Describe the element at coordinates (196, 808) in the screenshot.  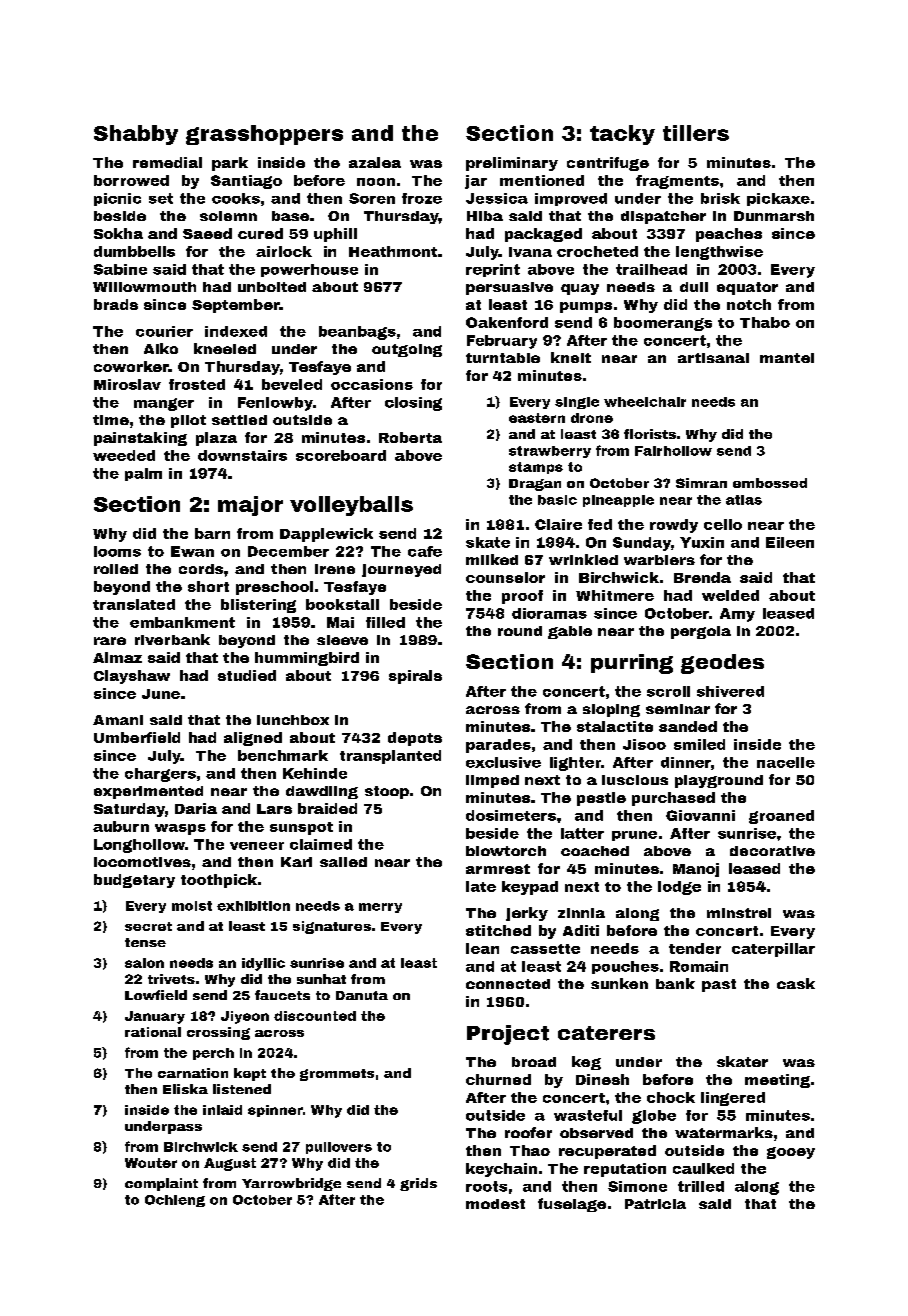
I see `Daria` at that location.
